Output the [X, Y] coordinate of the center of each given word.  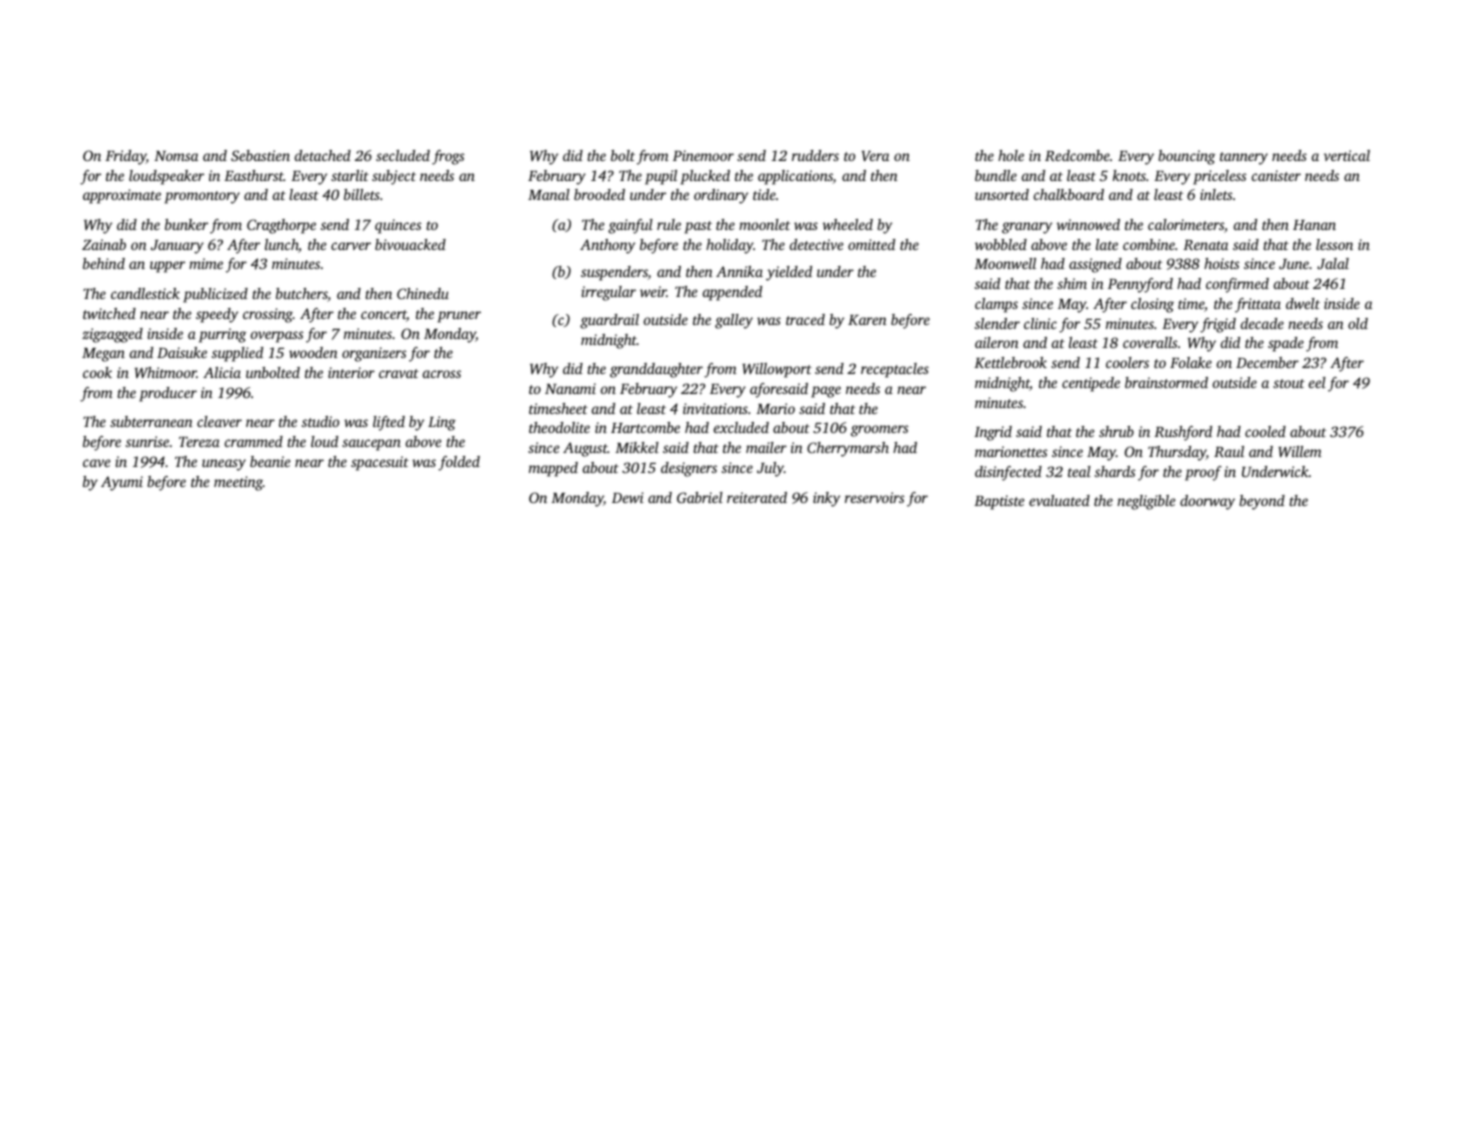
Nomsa [176, 156]
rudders [815, 155]
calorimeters [1186, 224]
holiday [729, 246]
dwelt [1303, 303]
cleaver [219, 421]
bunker [186, 224]
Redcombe [1077, 155]
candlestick [145, 293]
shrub [1116, 431]
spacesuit [380, 463]
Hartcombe [645, 427]
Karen [867, 320]
